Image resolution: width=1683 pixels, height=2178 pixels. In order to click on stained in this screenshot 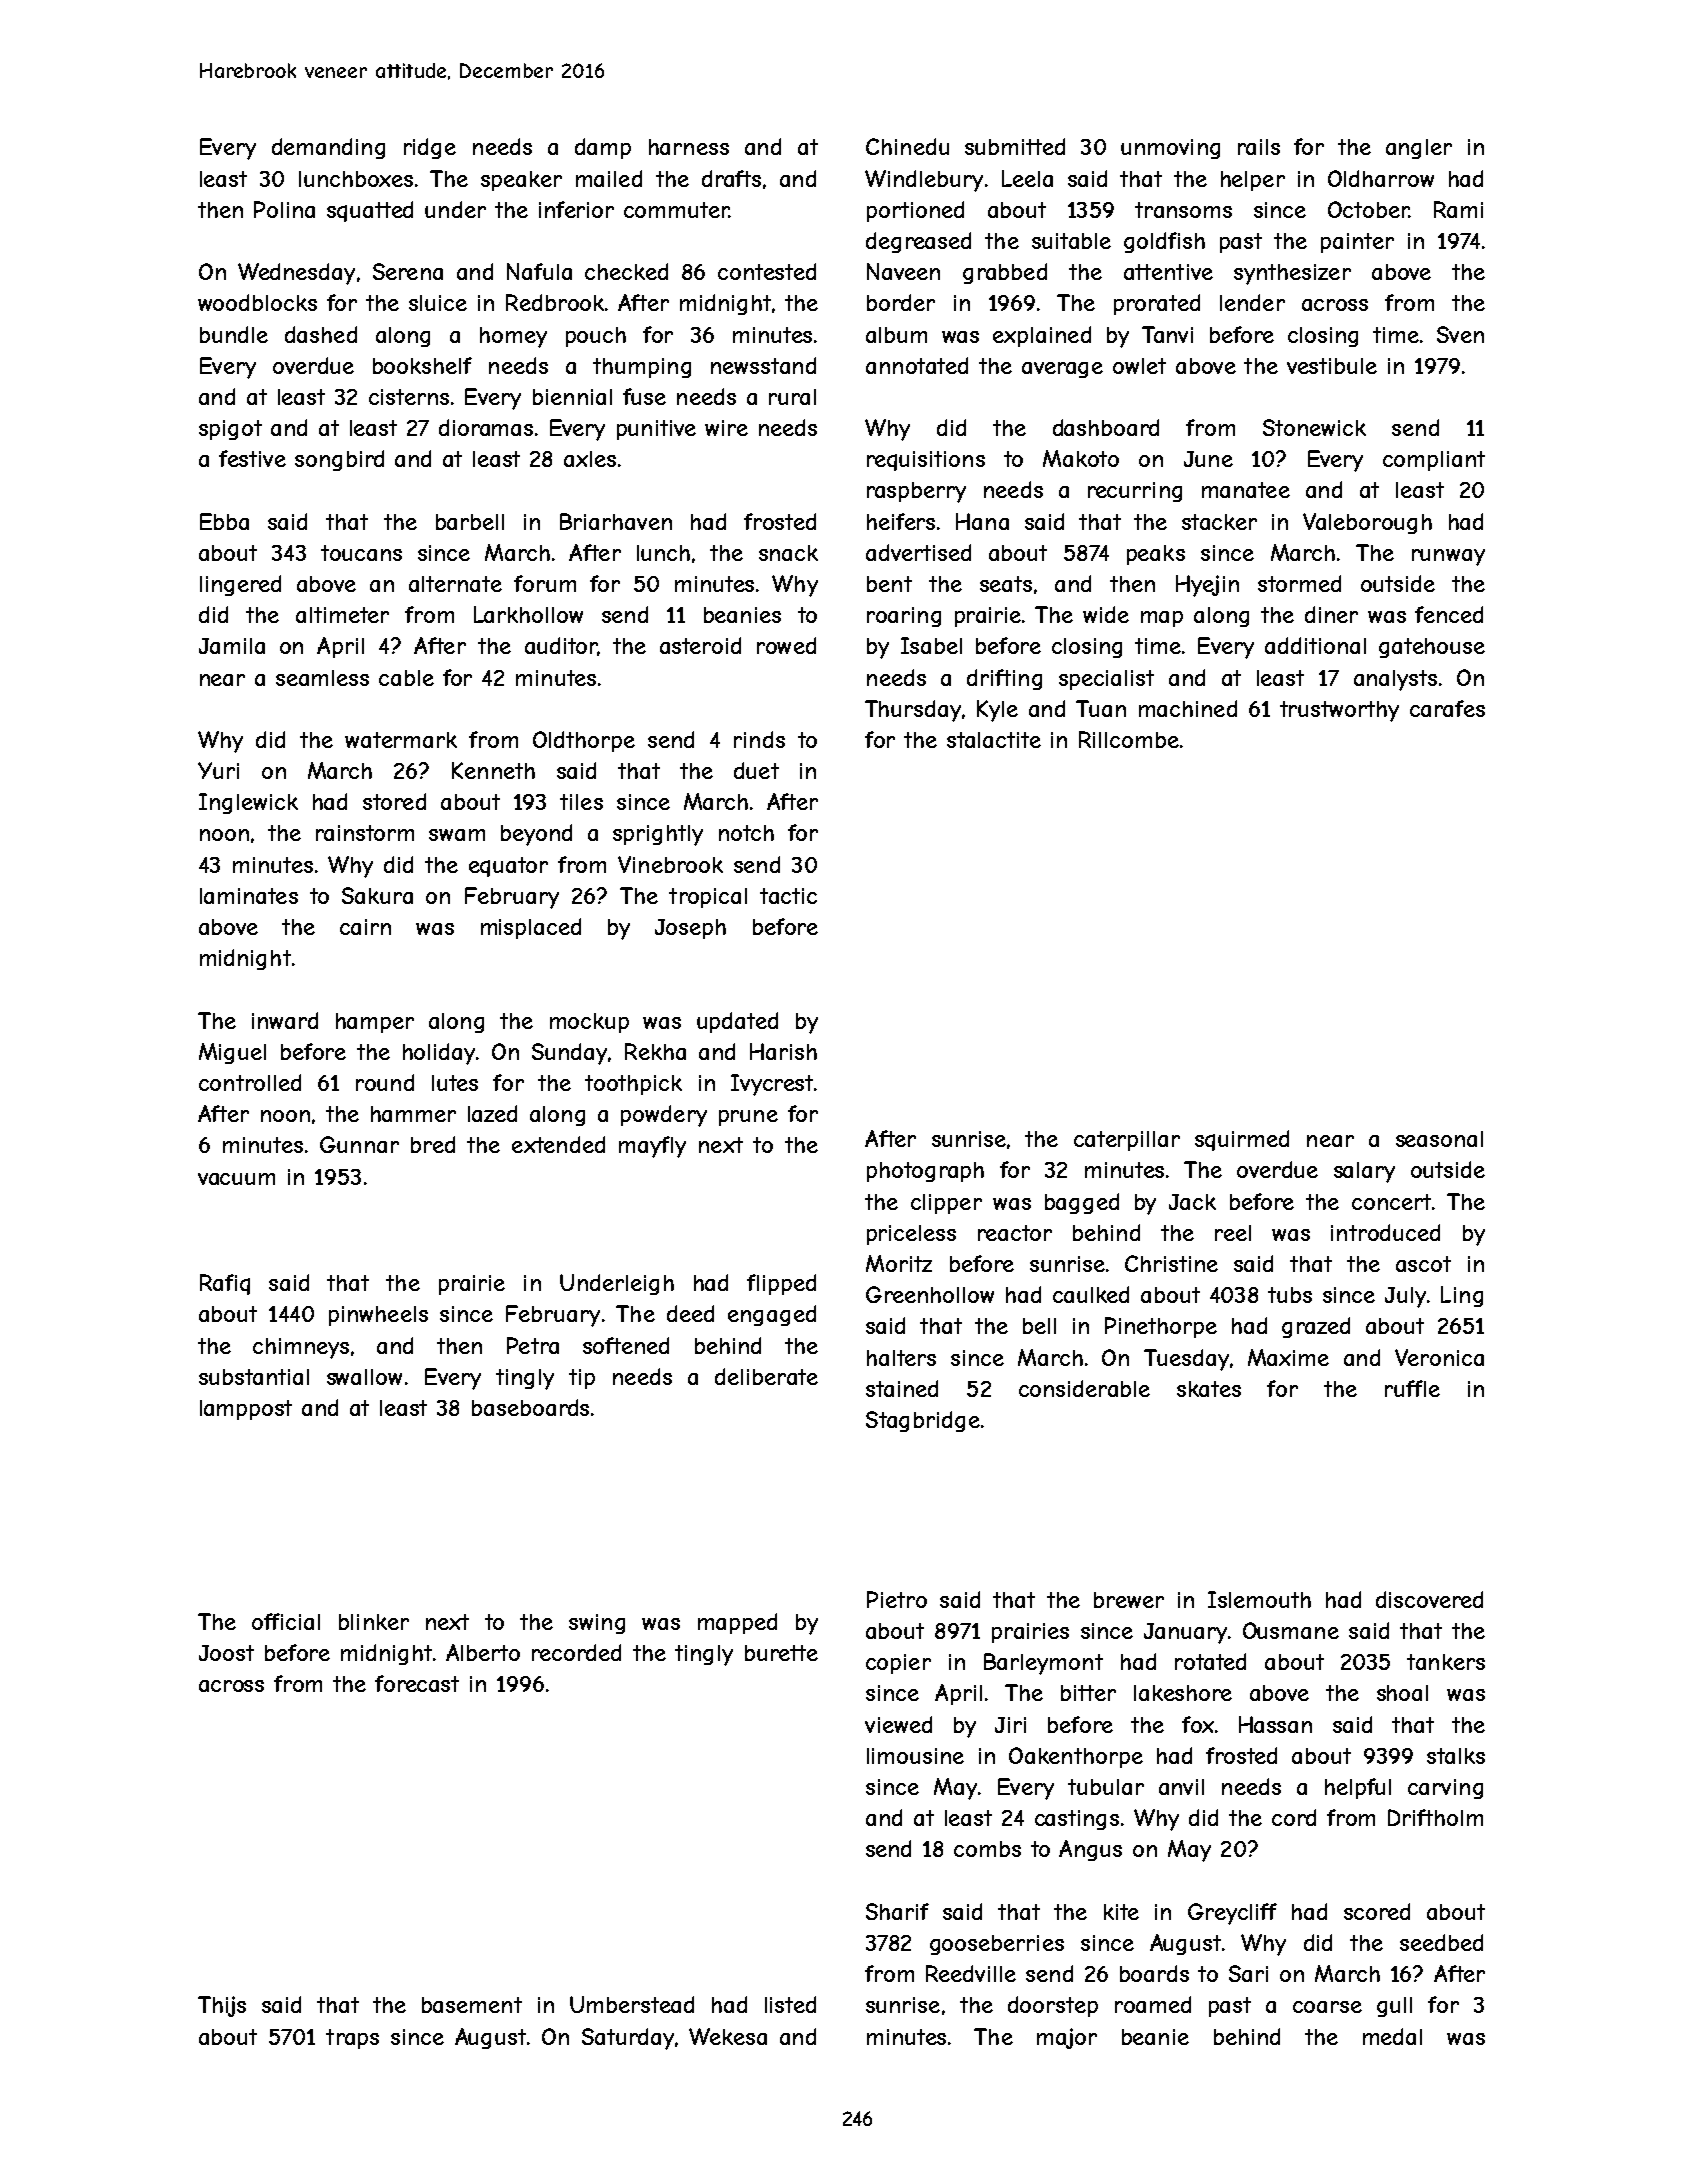, I will do `click(902, 1388)`.
